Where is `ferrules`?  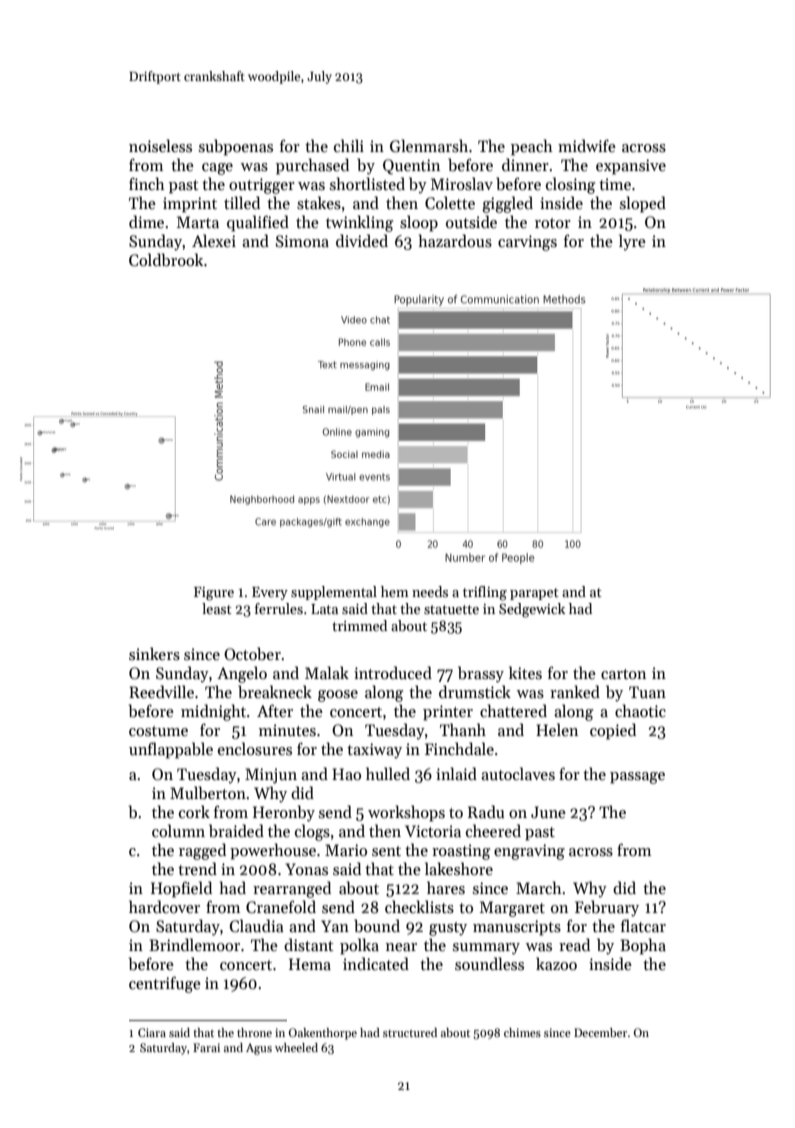
ferrules is located at coordinates (279, 608).
